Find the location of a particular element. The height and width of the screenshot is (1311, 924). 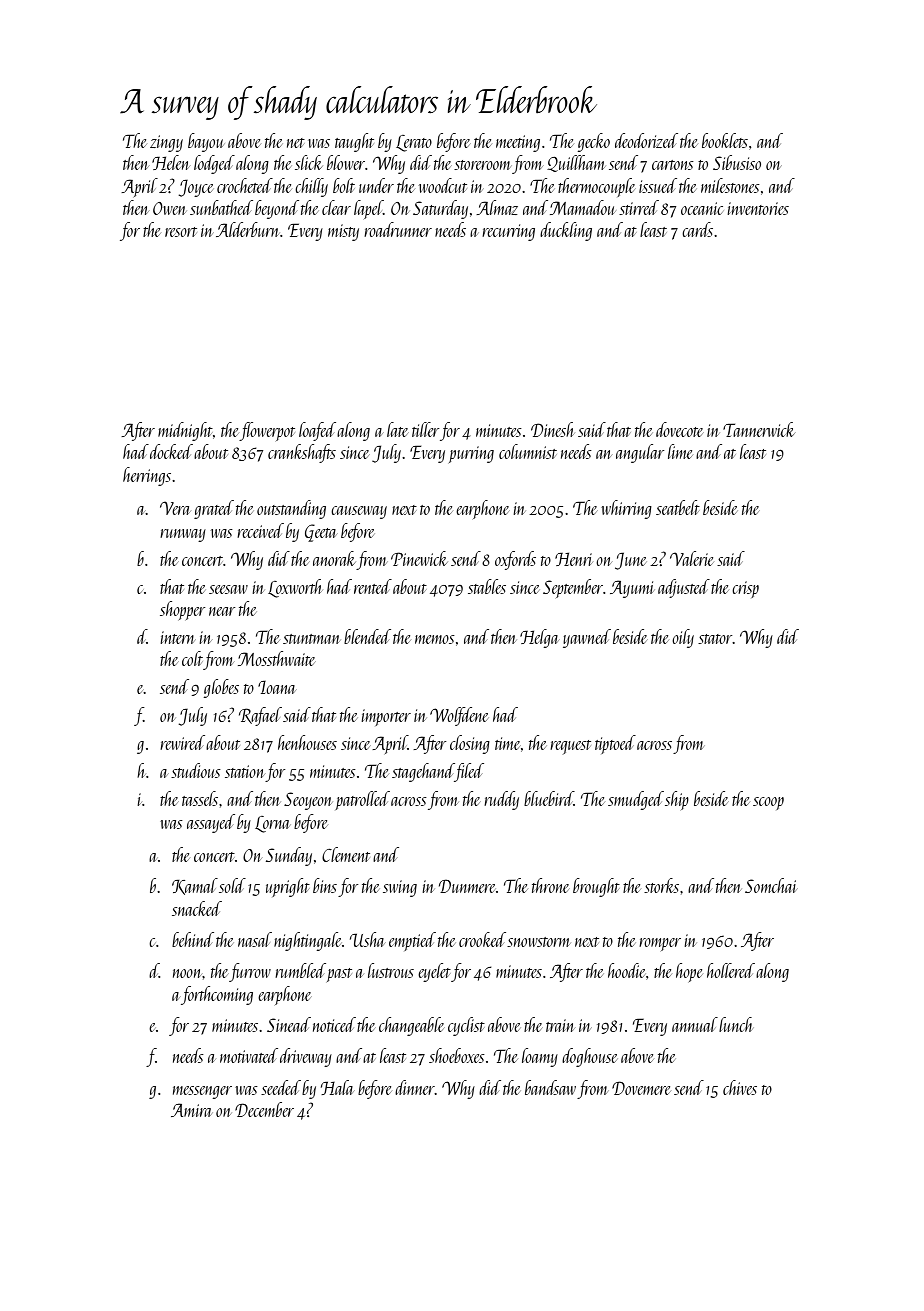

booklets is located at coordinates (725, 140).
